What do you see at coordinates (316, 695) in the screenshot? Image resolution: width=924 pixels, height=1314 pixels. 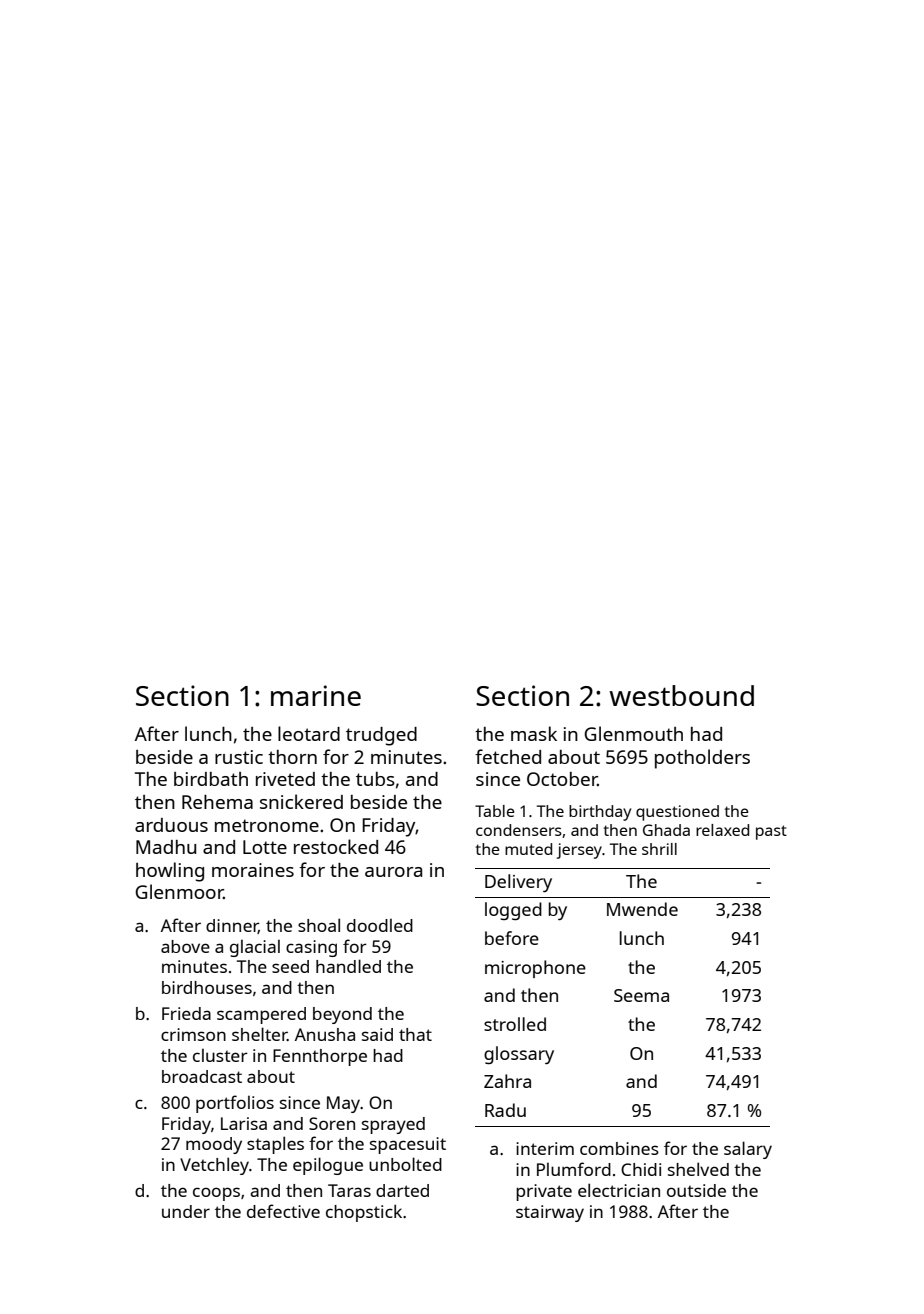 I see `marine` at bounding box center [316, 695].
